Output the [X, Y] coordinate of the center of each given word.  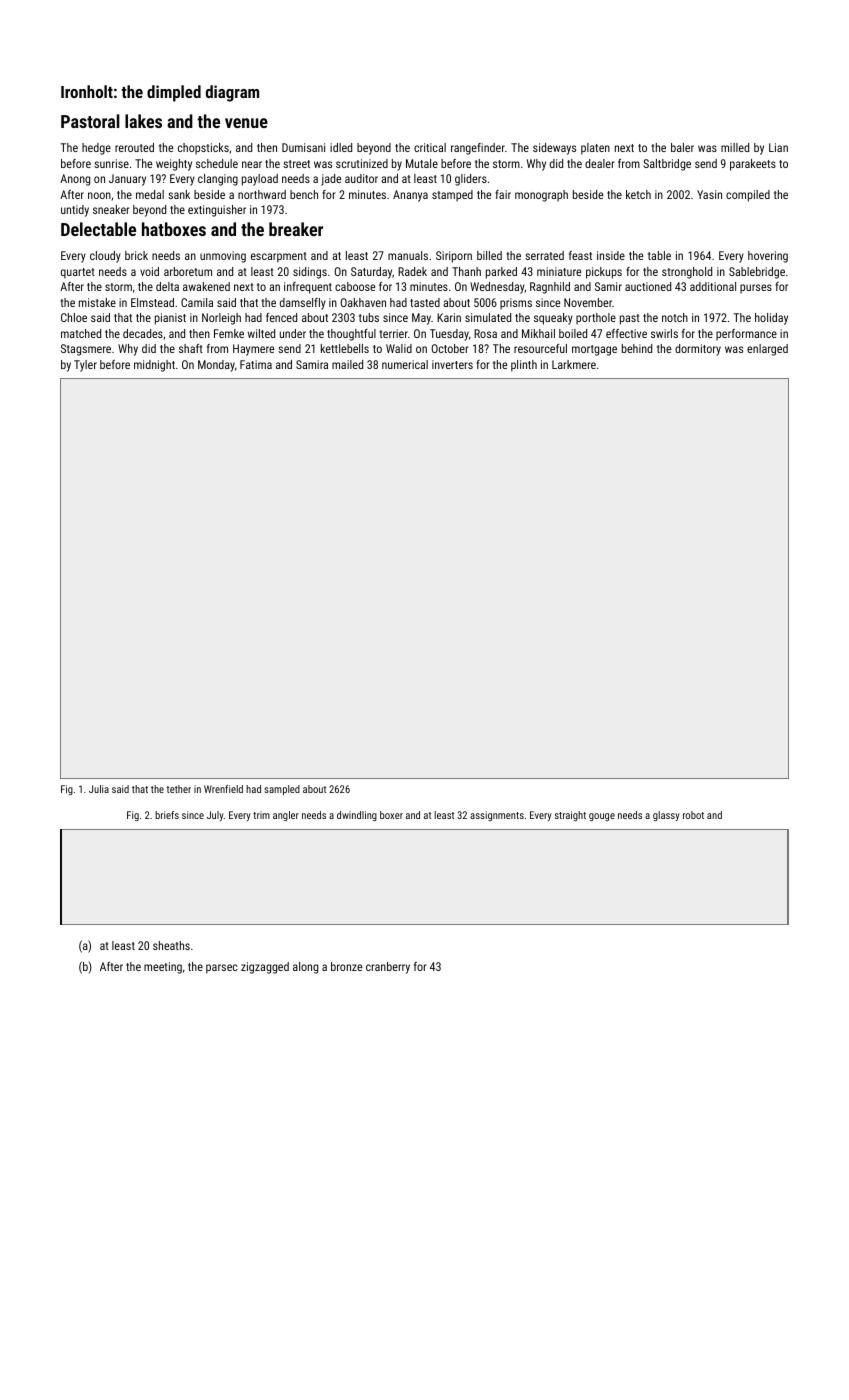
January [127, 180]
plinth [524, 366]
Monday [216, 366]
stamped [452, 196]
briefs [167, 815]
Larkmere [574, 364]
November [588, 302]
